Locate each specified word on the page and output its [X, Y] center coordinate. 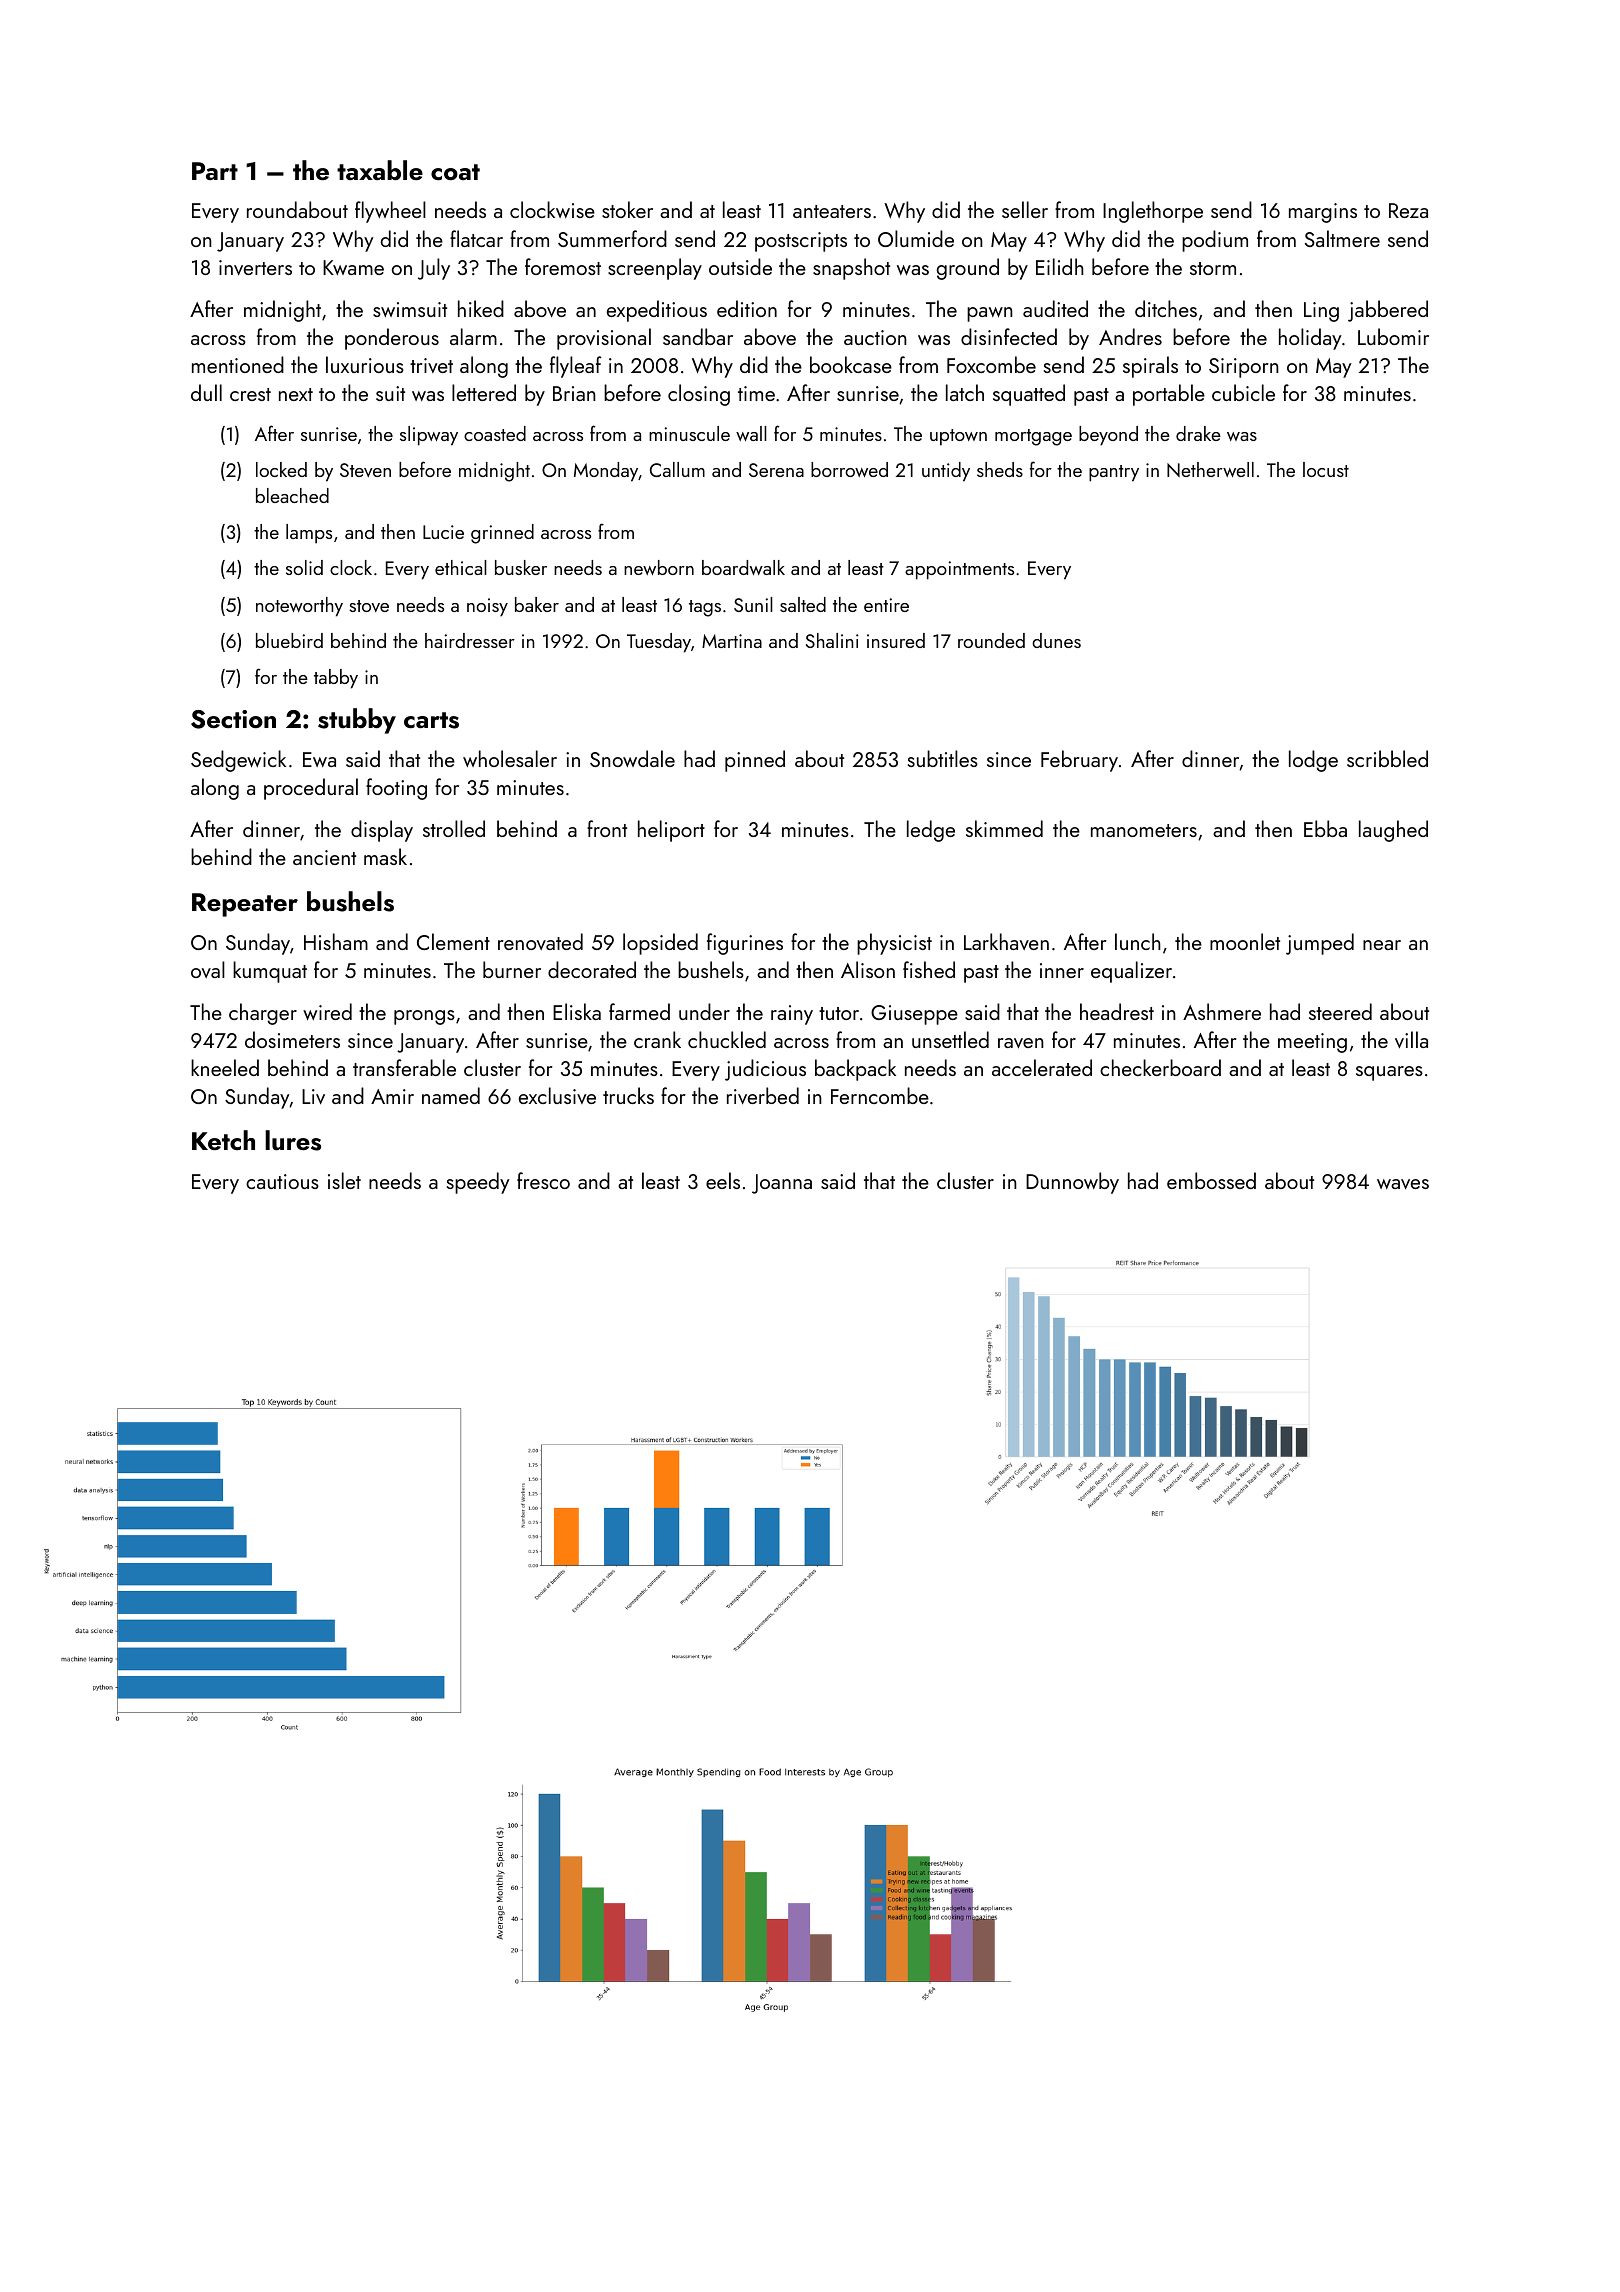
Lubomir [1393, 336]
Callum [677, 469]
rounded [991, 640]
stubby [357, 721]
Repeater [245, 905]
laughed [1393, 831]
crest [250, 394]
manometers [1144, 830]
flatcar [476, 238]
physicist [894, 944]
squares [1389, 1073]
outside [740, 266]
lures [293, 1140]
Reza [1408, 210]
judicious [765, 1070]
